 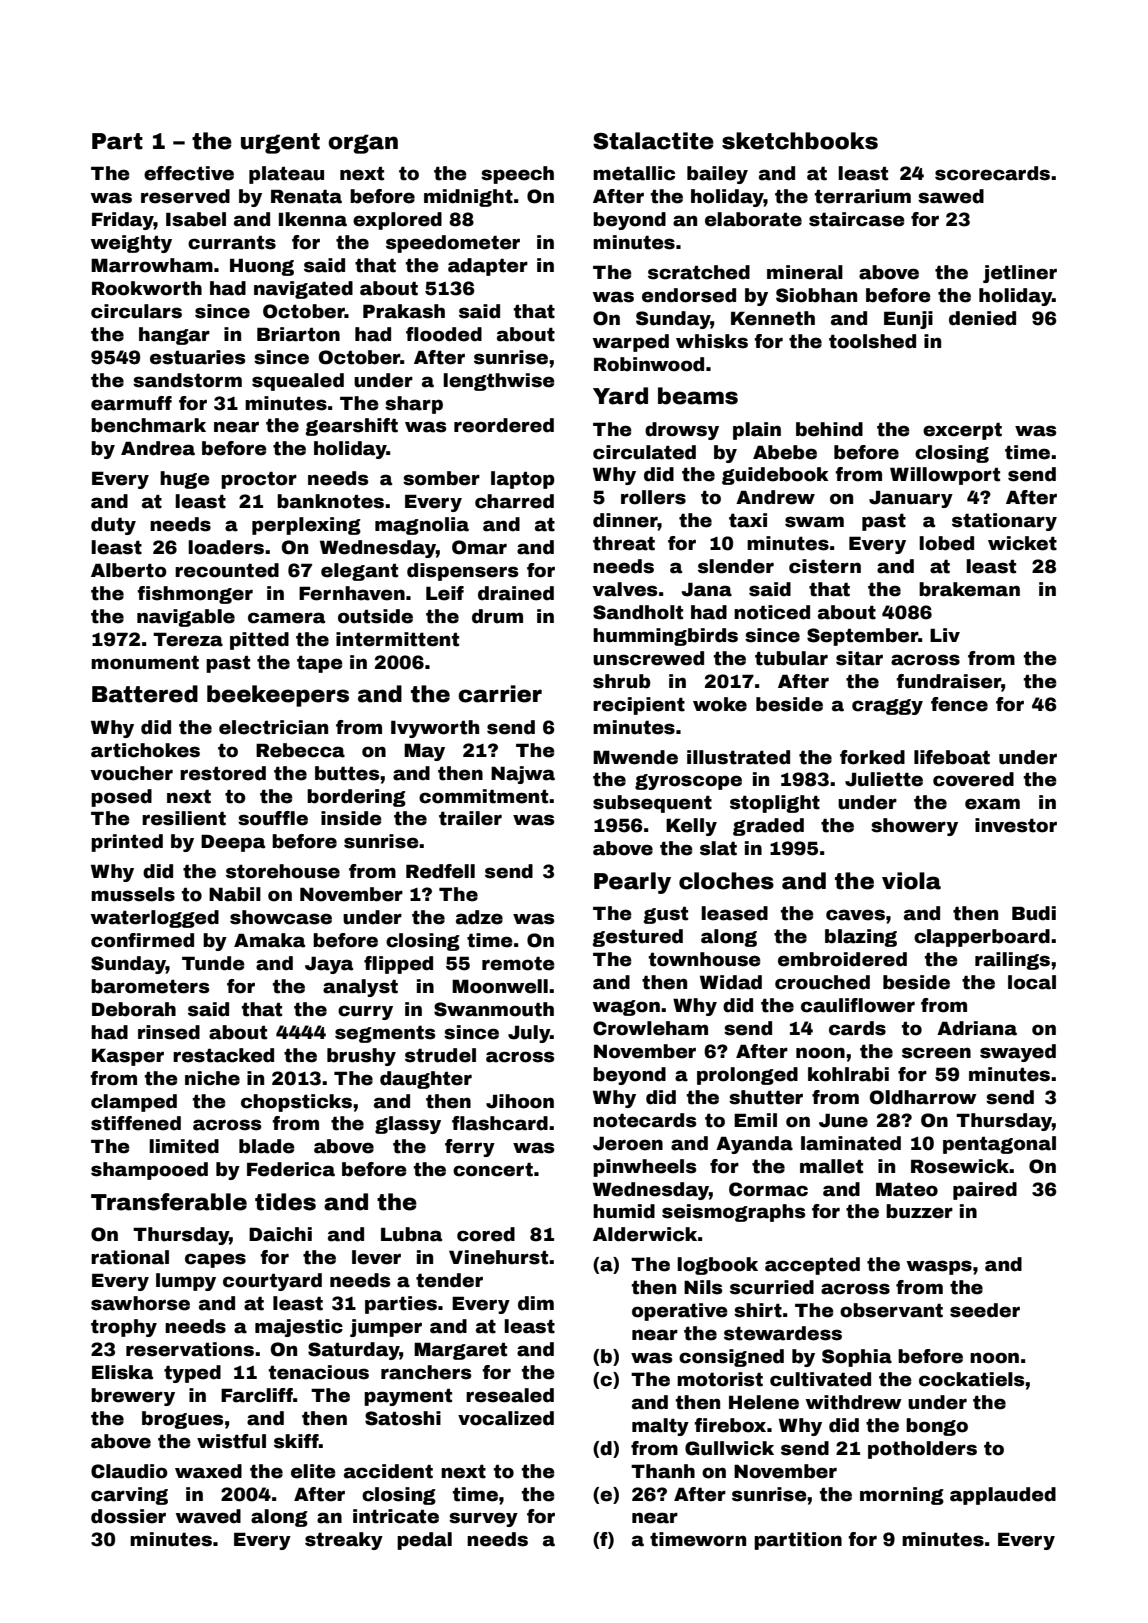 I want to click on capes, so click(x=215, y=1260).
